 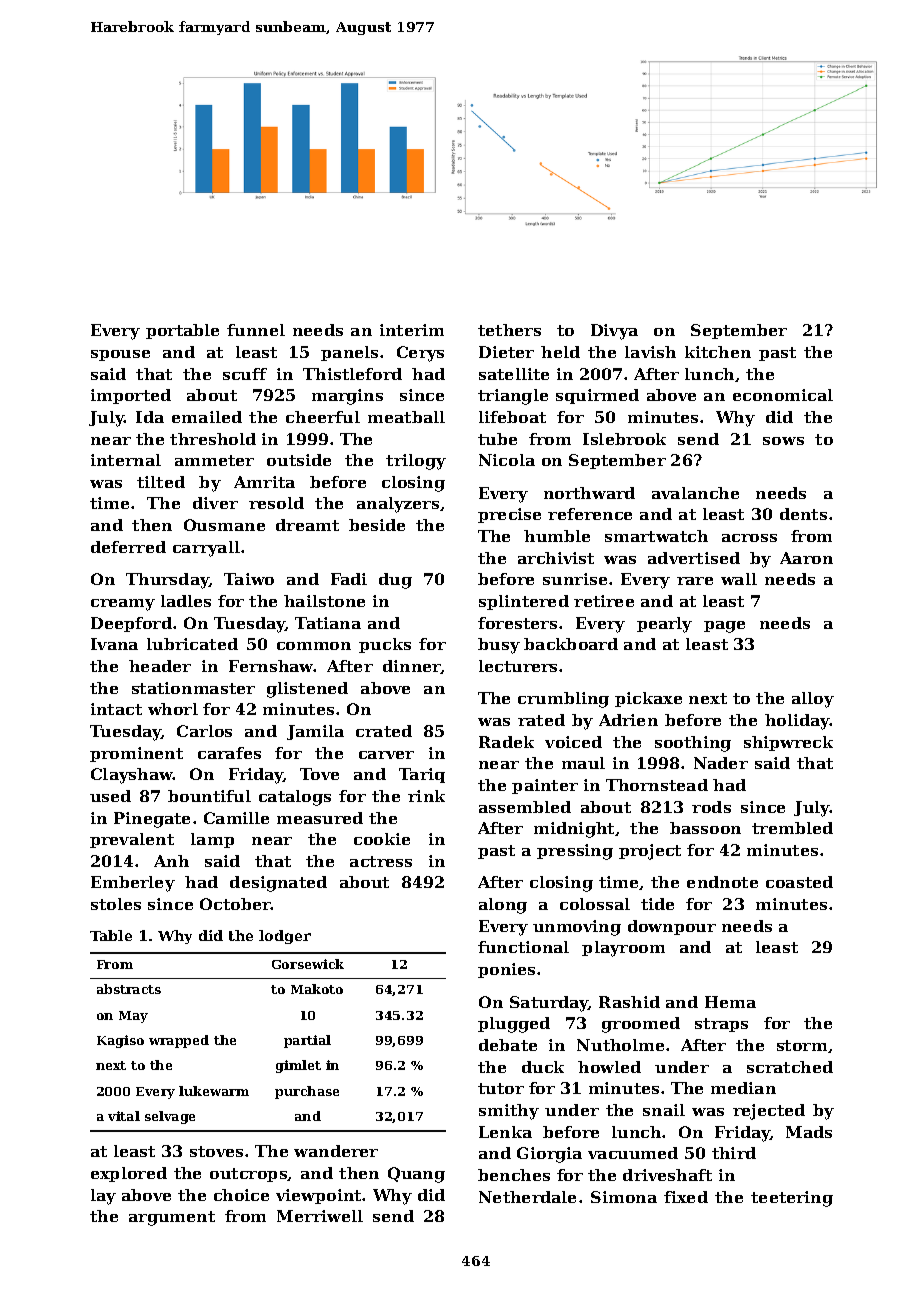 I want to click on kitchen, so click(x=718, y=352).
